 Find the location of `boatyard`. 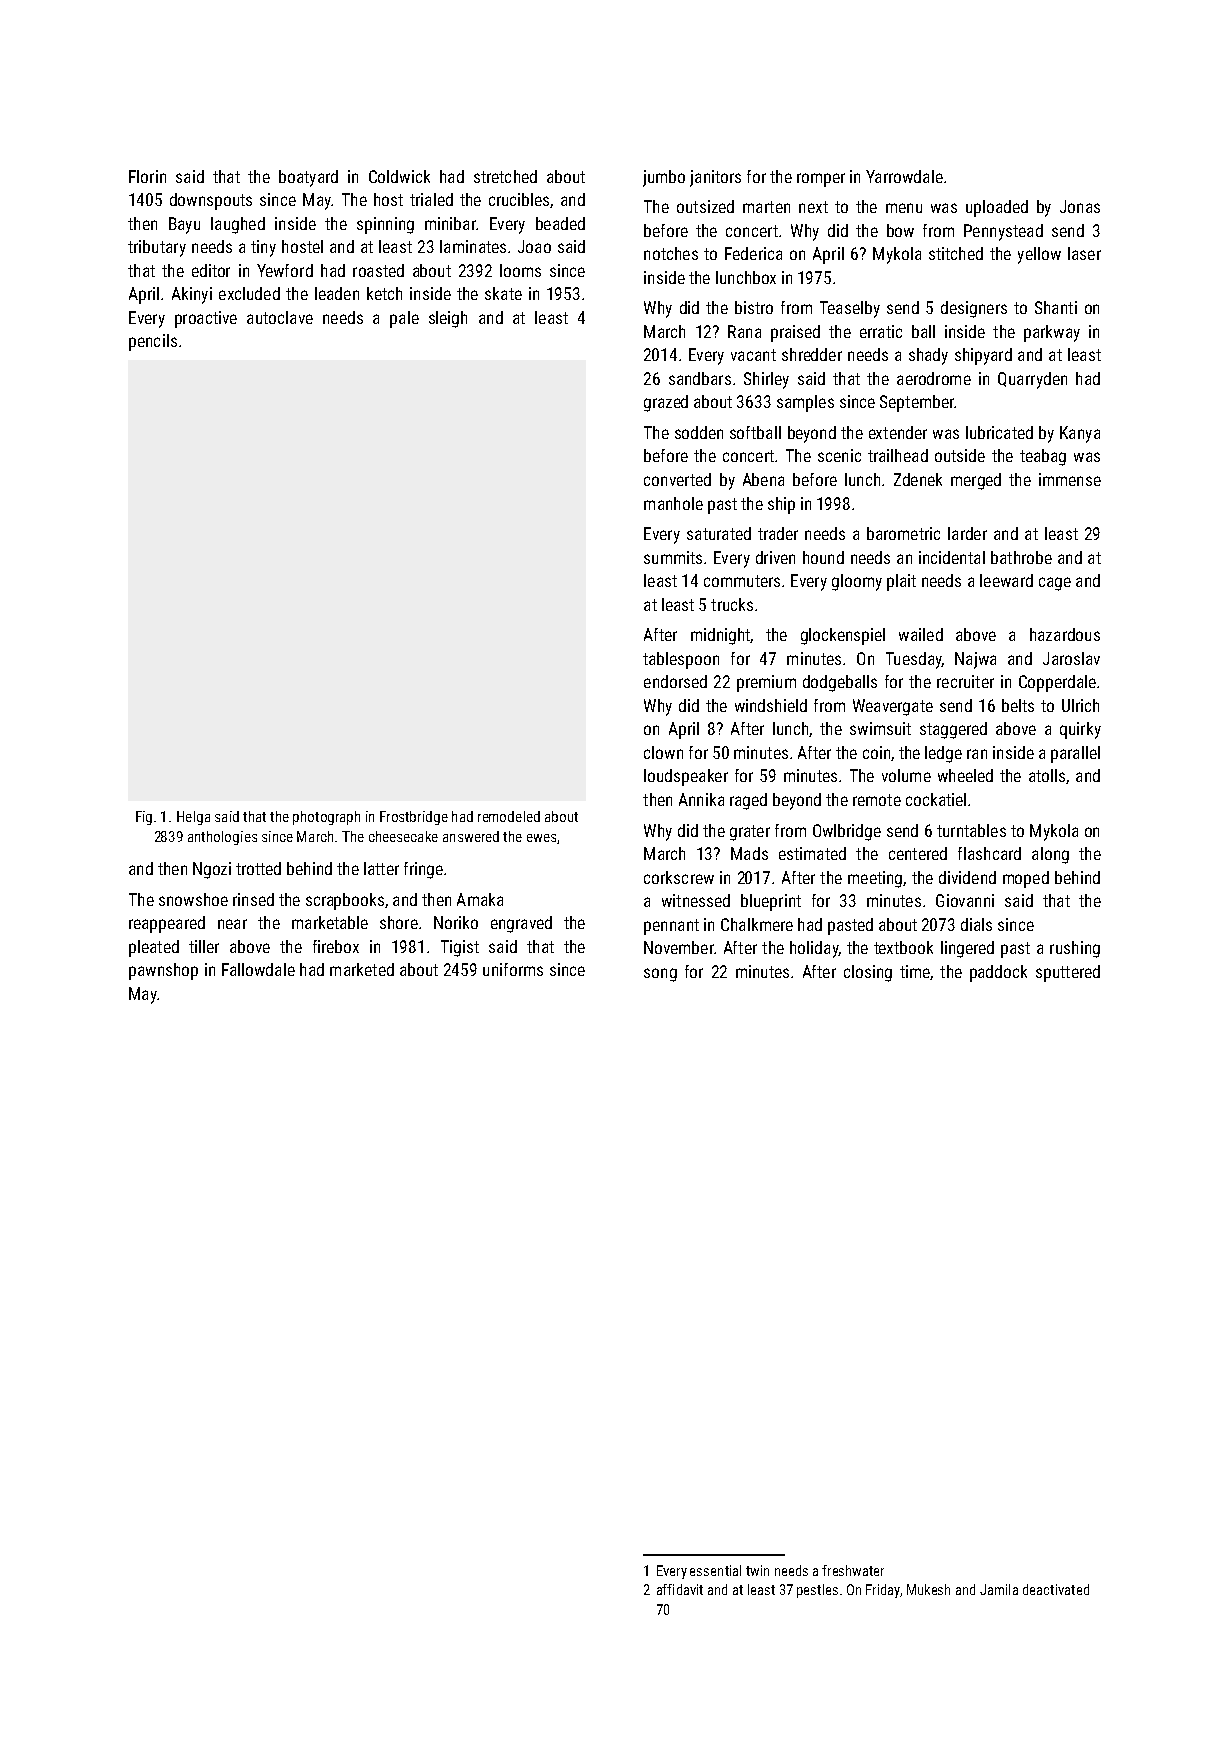

boatyard is located at coordinates (308, 178).
